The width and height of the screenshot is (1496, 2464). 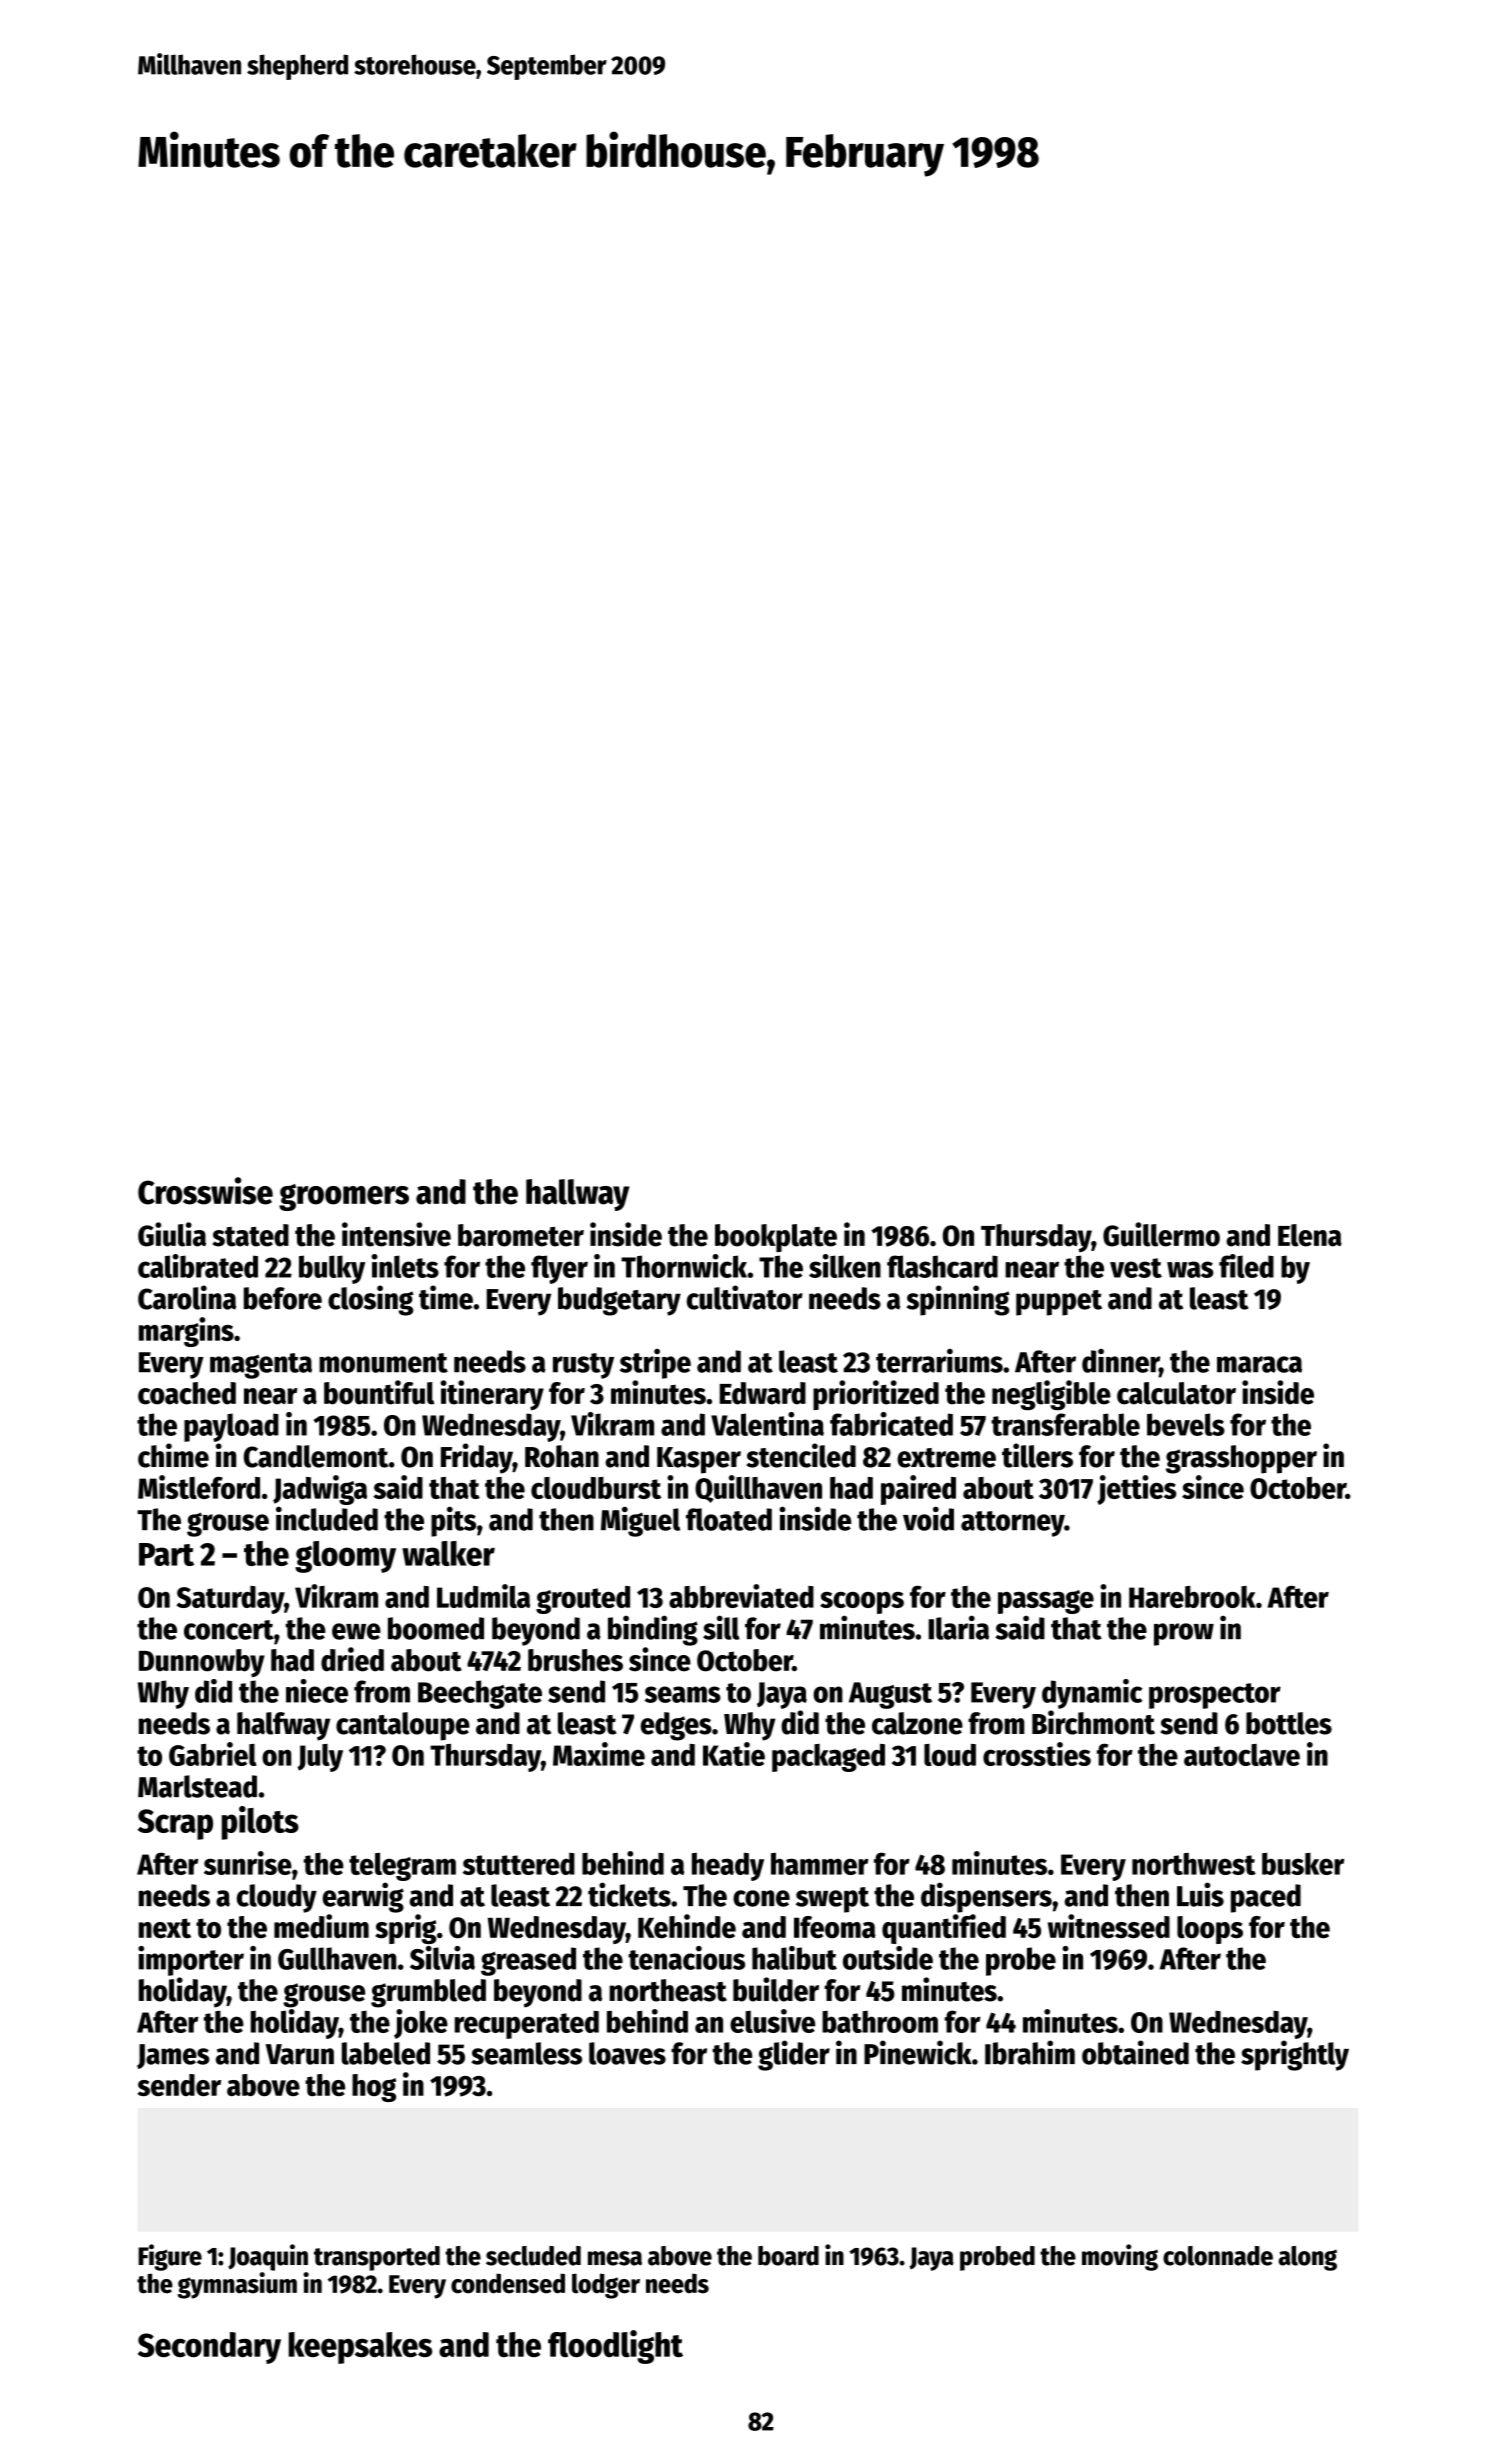 I want to click on Ibrahim, so click(x=1030, y=2052).
